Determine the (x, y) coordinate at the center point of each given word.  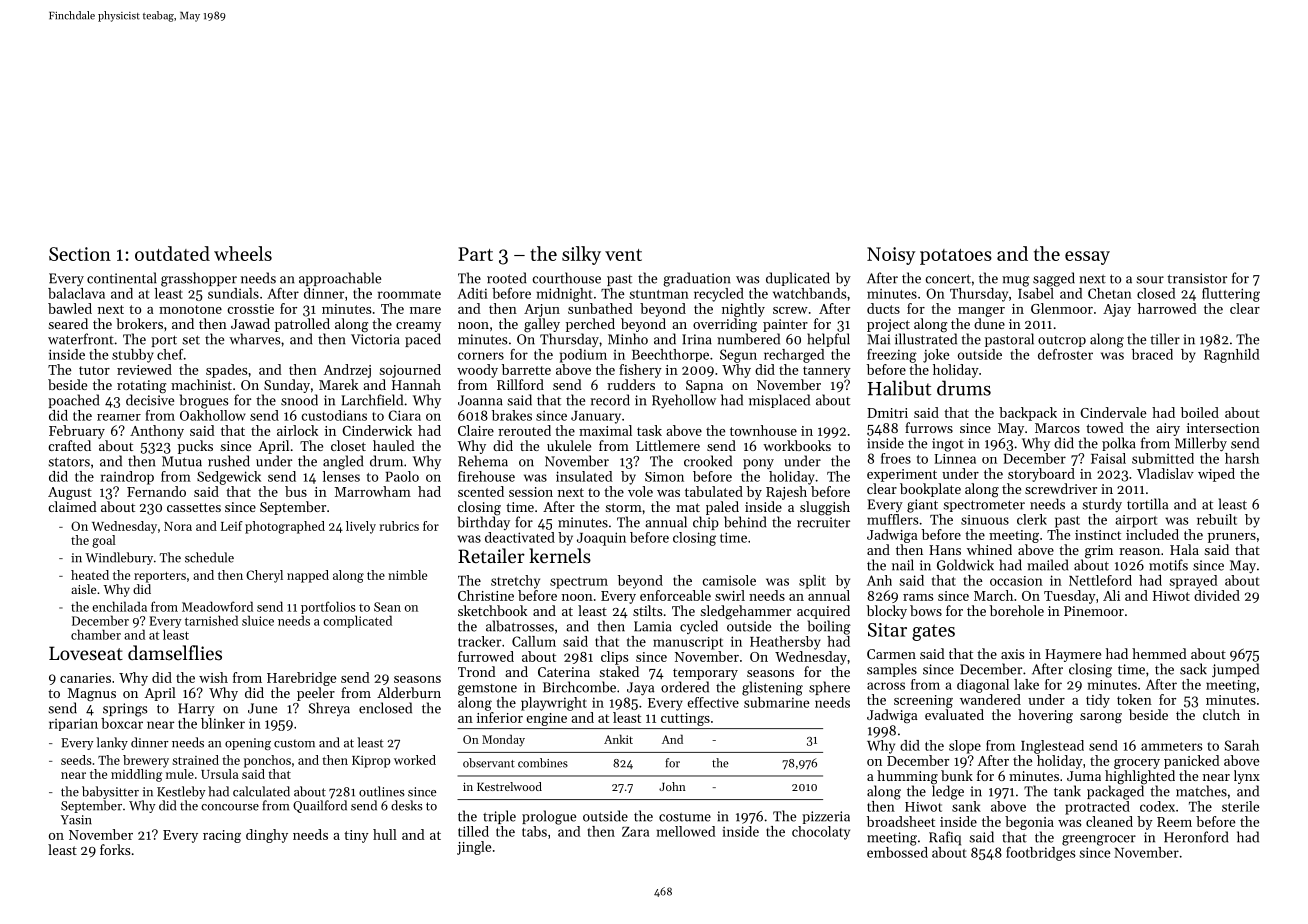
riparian (73, 724)
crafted (69, 445)
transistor (1197, 278)
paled (722, 508)
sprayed (1194, 582)
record (610, 400)
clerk (1032, 519)
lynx (1247, 777)
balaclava (76, 293)
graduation (697, 279)
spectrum (579, 583)
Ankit (618, 739)
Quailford (320, 806)
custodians (334, 415)
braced (1152, 354)
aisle (83, 589)
